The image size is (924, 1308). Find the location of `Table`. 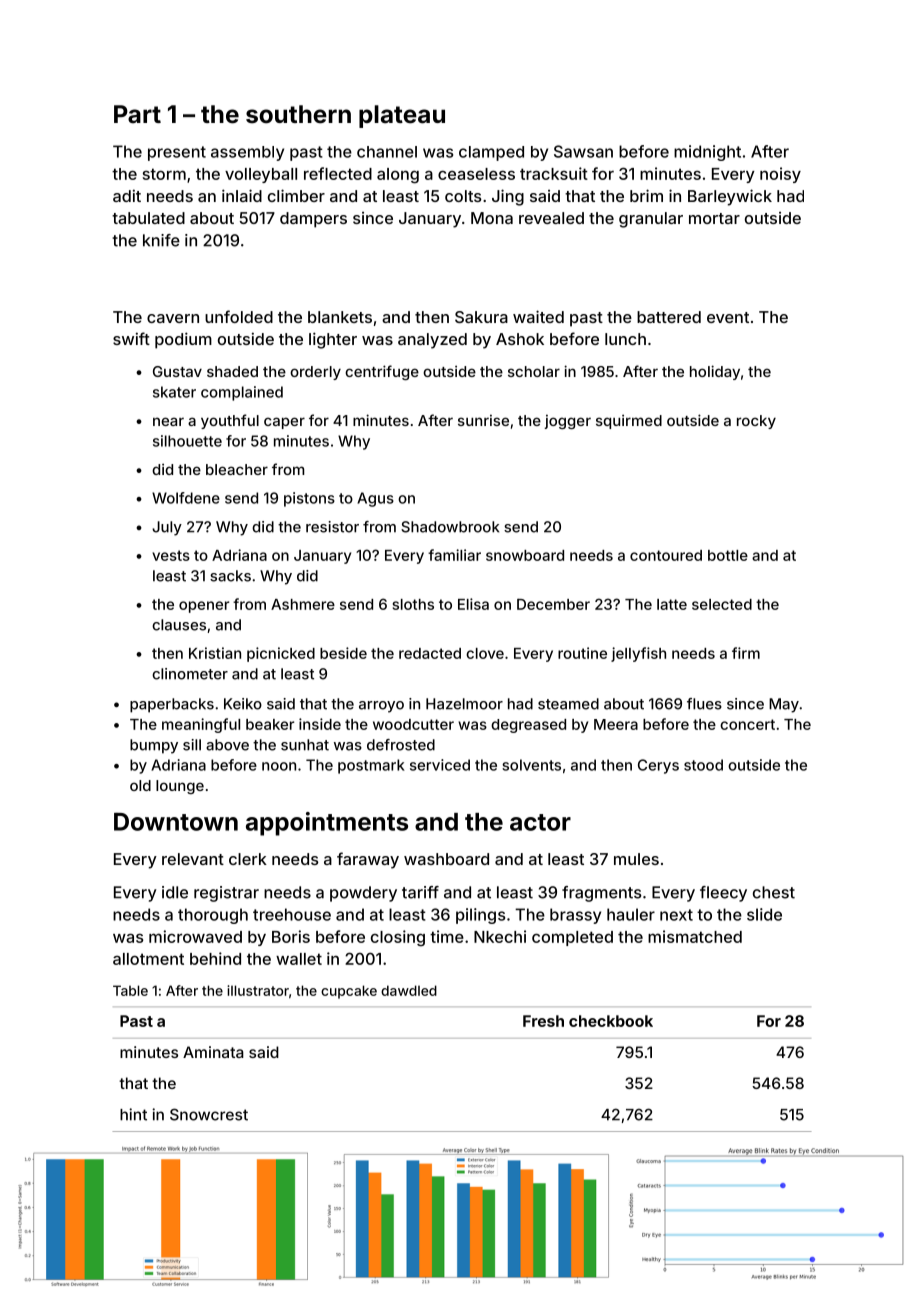

Table is located at coordinates (130, 990).
